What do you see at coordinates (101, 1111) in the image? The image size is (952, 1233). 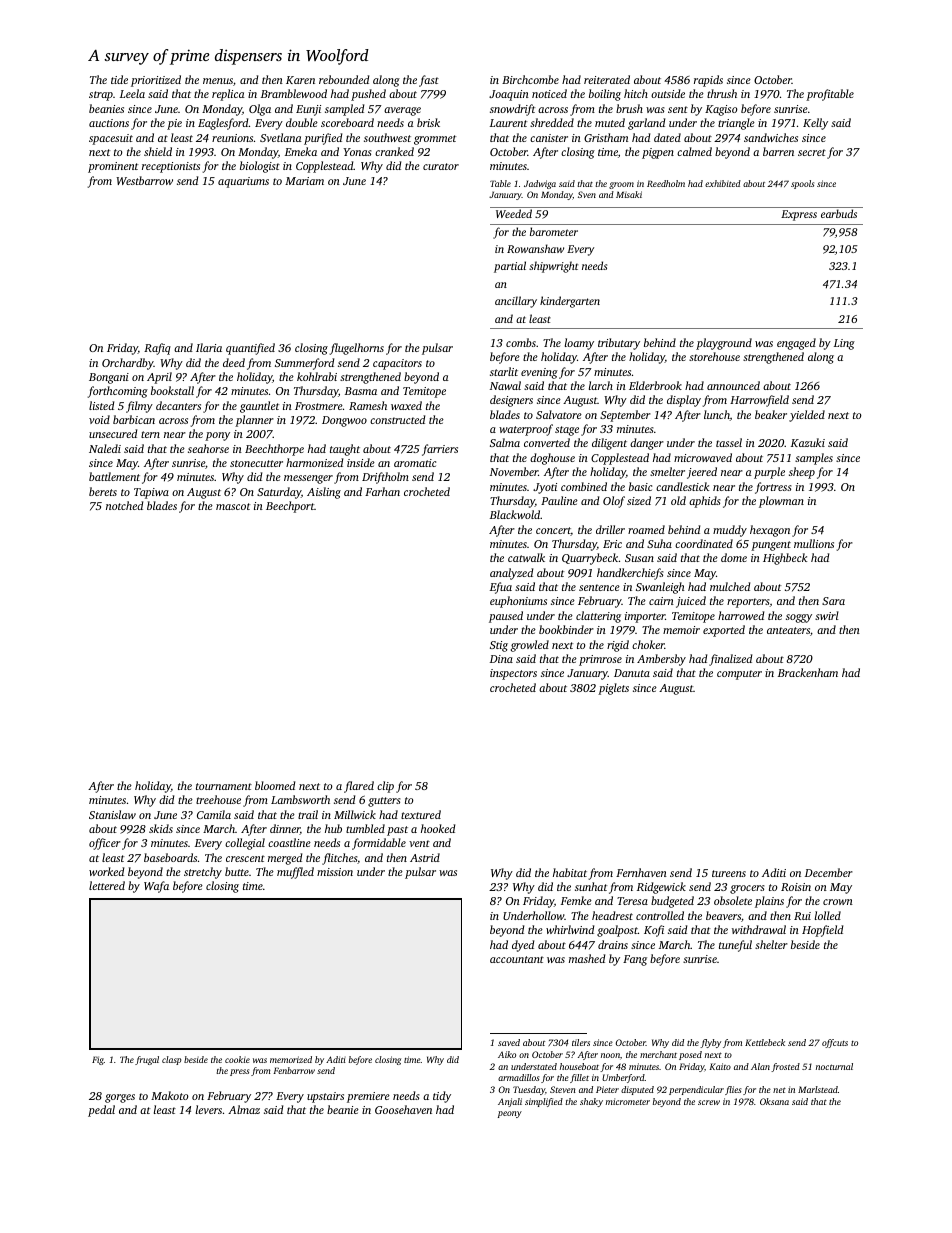 I see `pedal` at bounding box center [101, 1111].
